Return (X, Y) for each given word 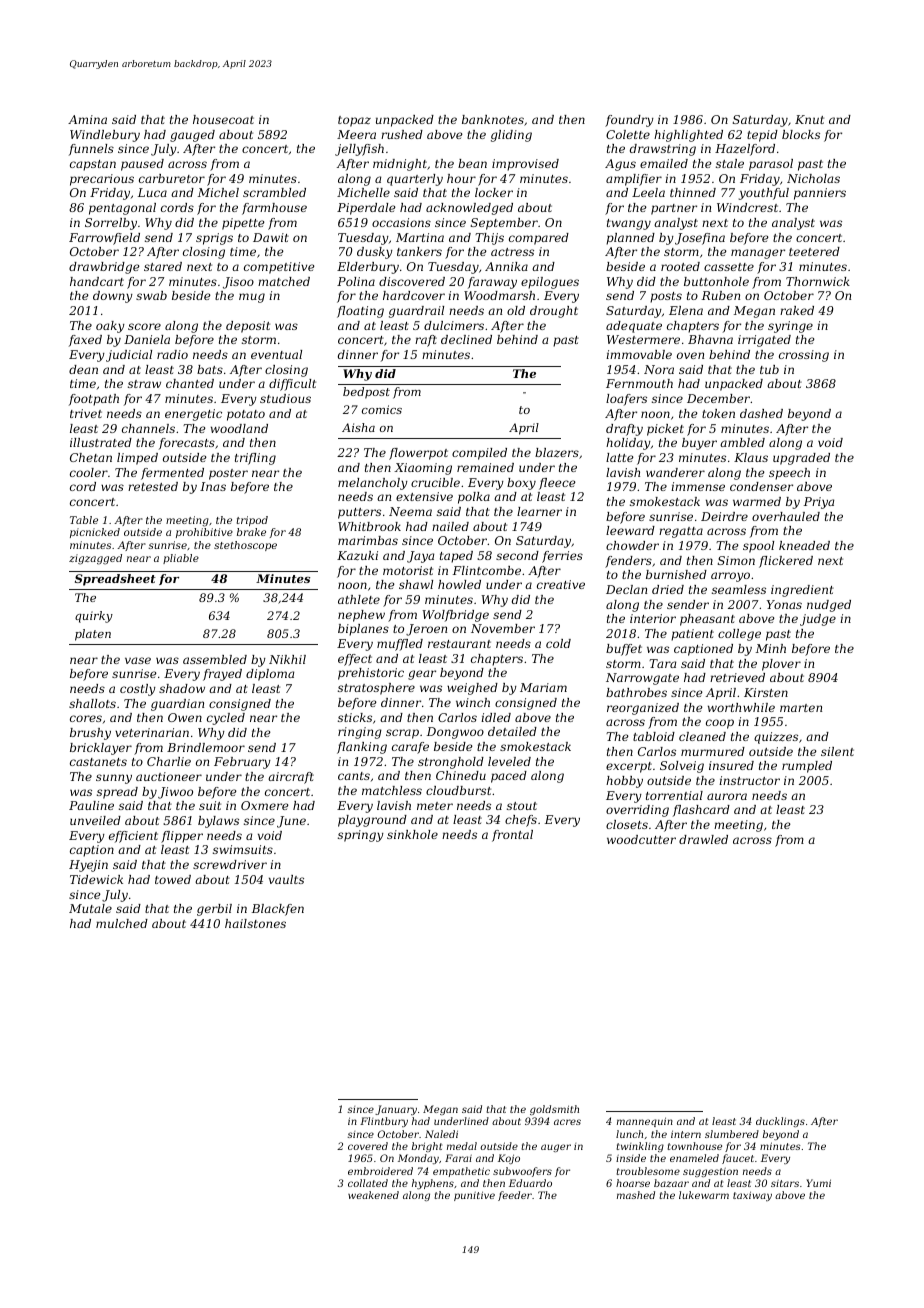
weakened (373, 1195)
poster (228, 474)
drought (554, 312)
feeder (515, 1196)
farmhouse (274, 209)
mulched (122, 923)
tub (769, 369)
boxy (521, 484)
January (396, 1110)
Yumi (818, 1183)
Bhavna (710, 339)
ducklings (780, 1122)
